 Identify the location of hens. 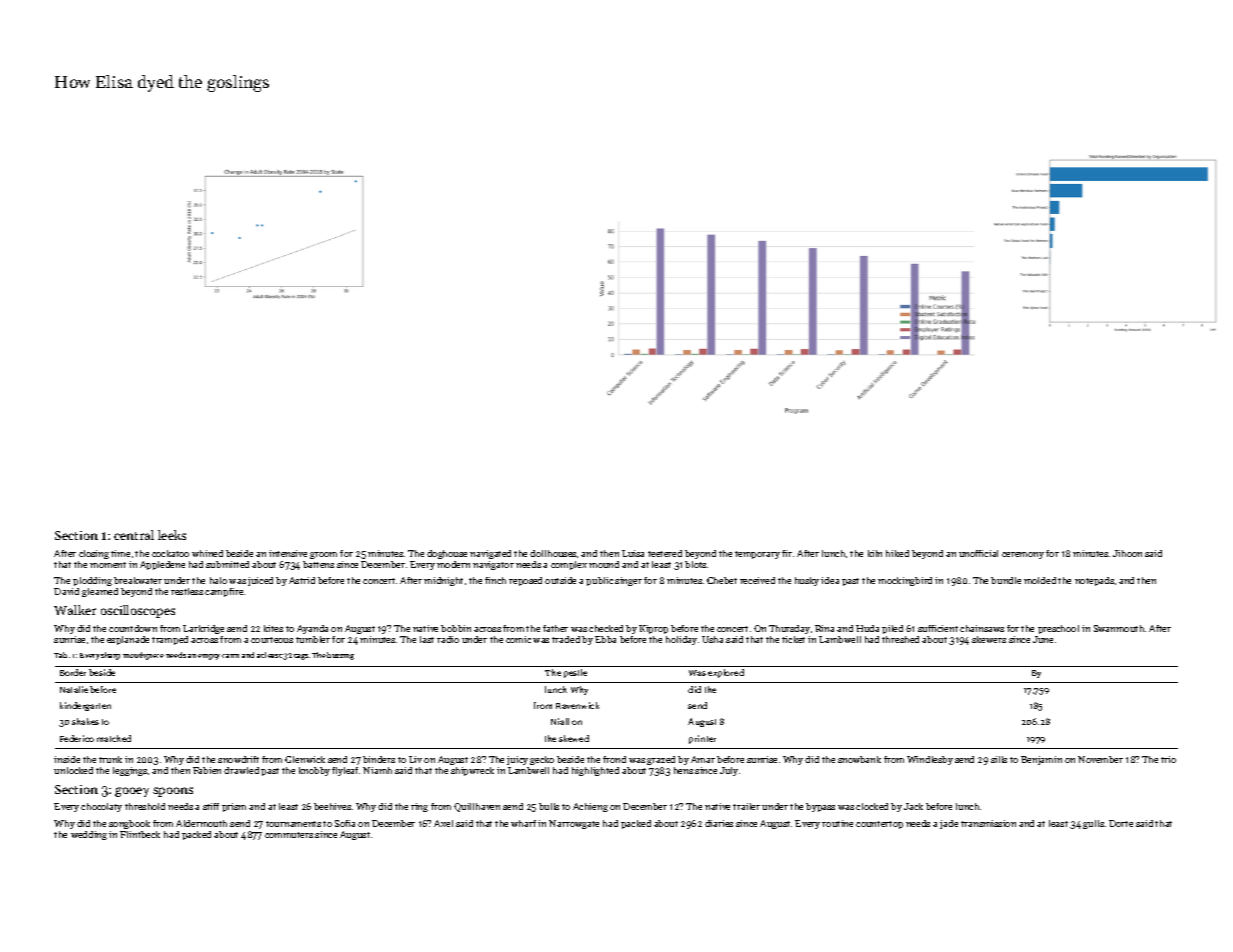
(683, 770).
